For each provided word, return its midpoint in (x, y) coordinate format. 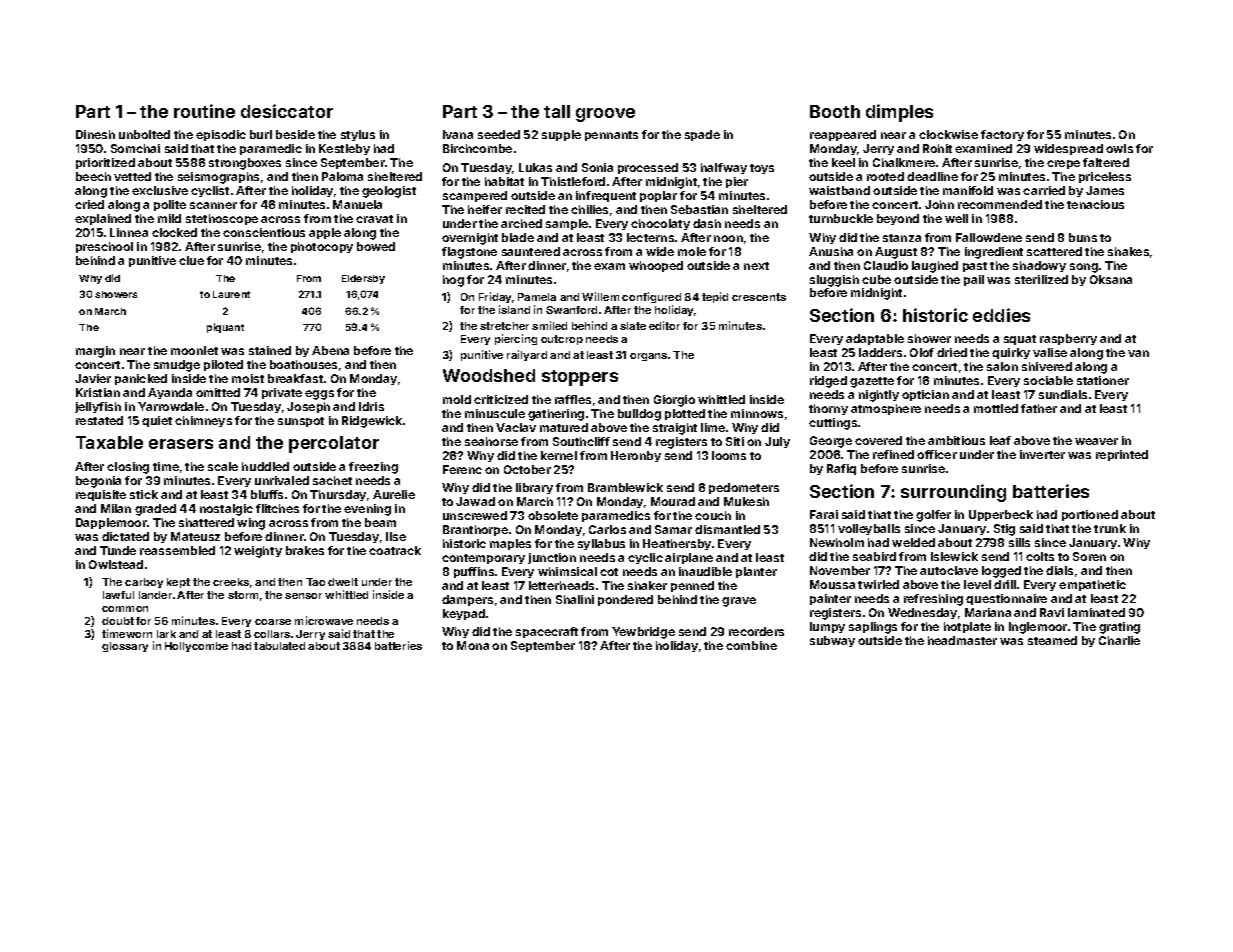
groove (605, 115)
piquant (225, 328)
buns (1083, 237)
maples (510, 544)
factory (1002, 135)
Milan (116, 508)
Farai (824, 514)
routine (204, 111)
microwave (324, 620)
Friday (495, 297)
